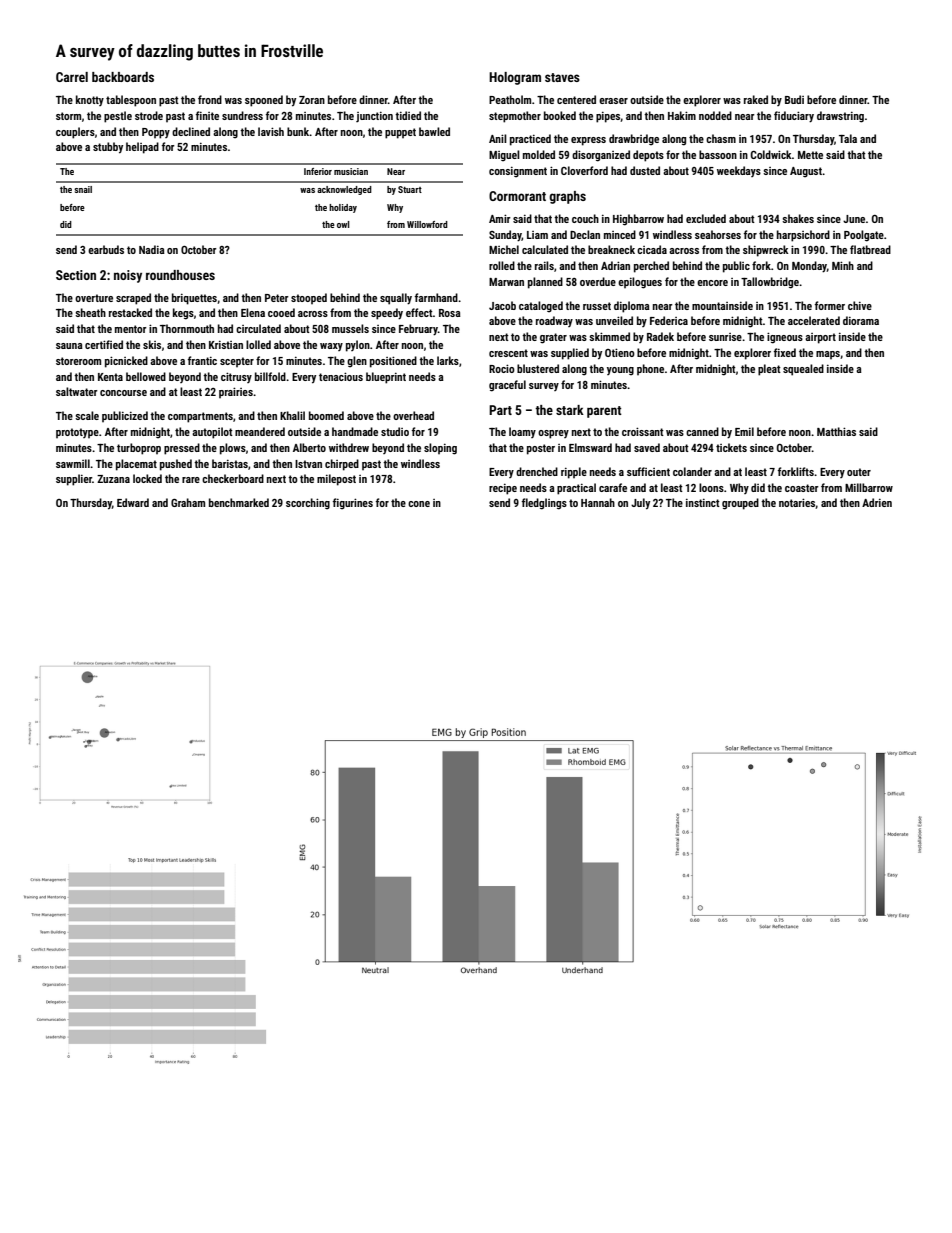 The height and width of the image is (1233, 952). I want to click on overdue, so click(598, 281).
